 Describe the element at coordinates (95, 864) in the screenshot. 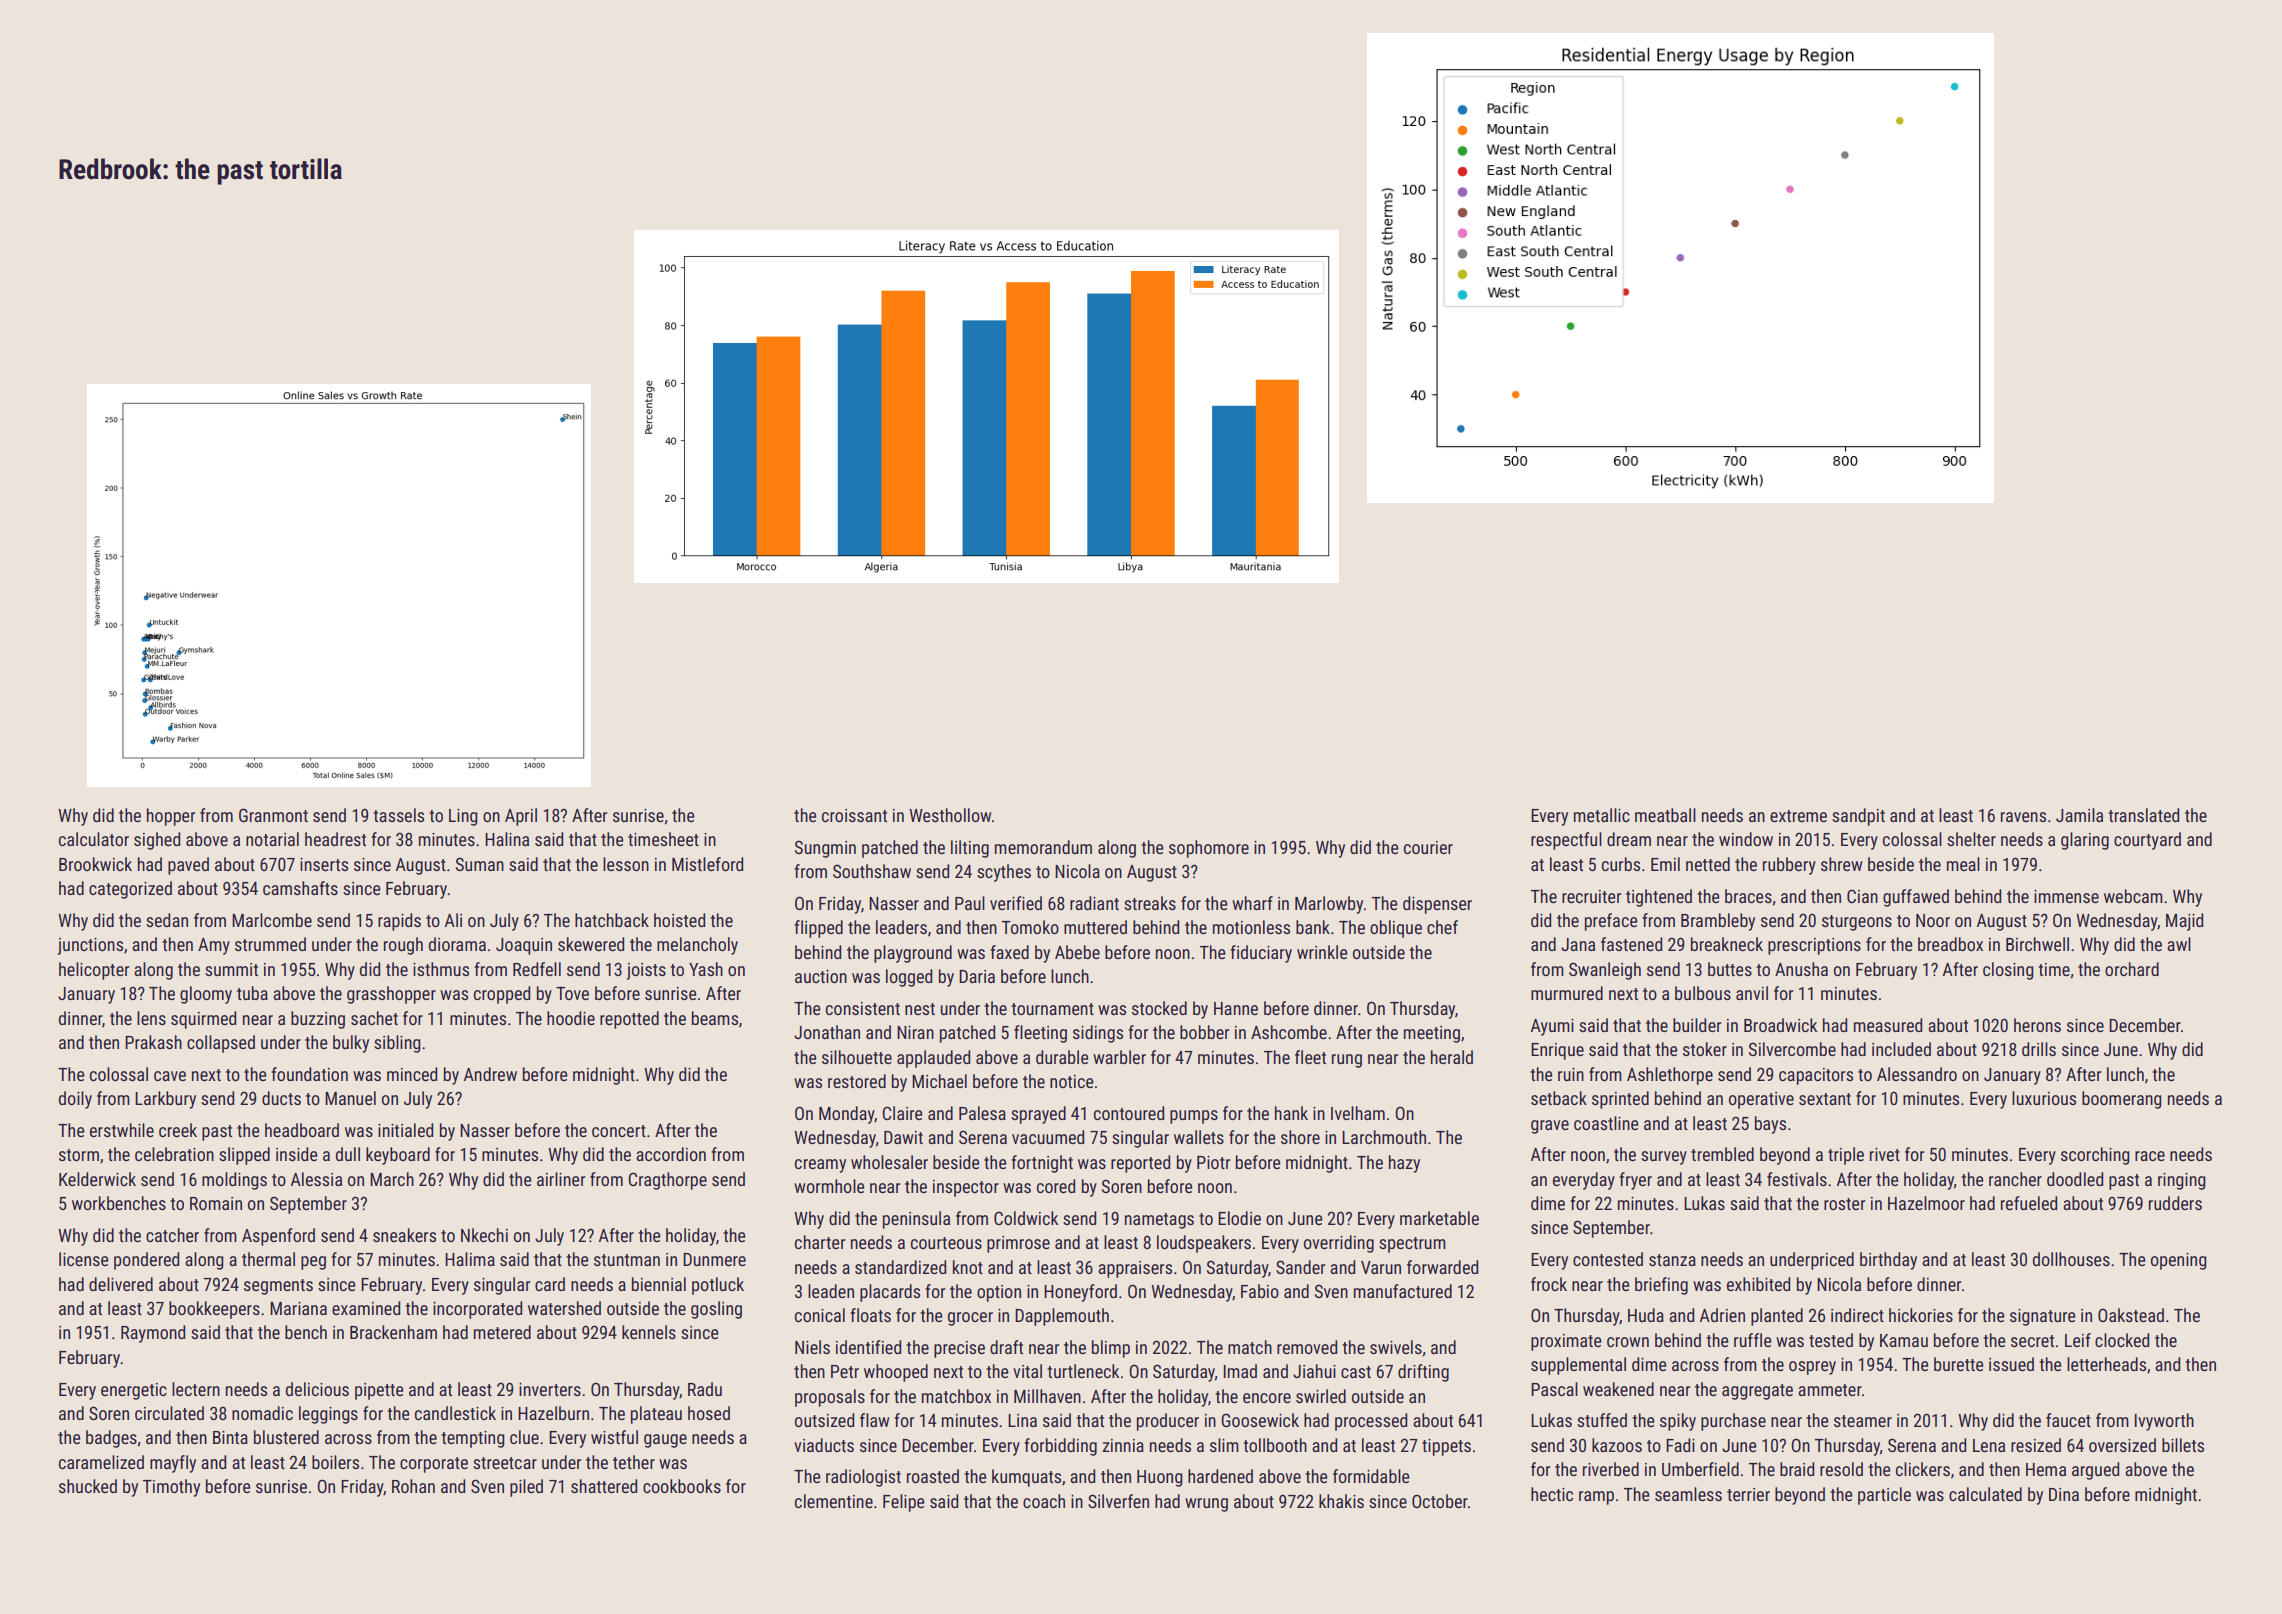

I see `Brookwick` at that location.
